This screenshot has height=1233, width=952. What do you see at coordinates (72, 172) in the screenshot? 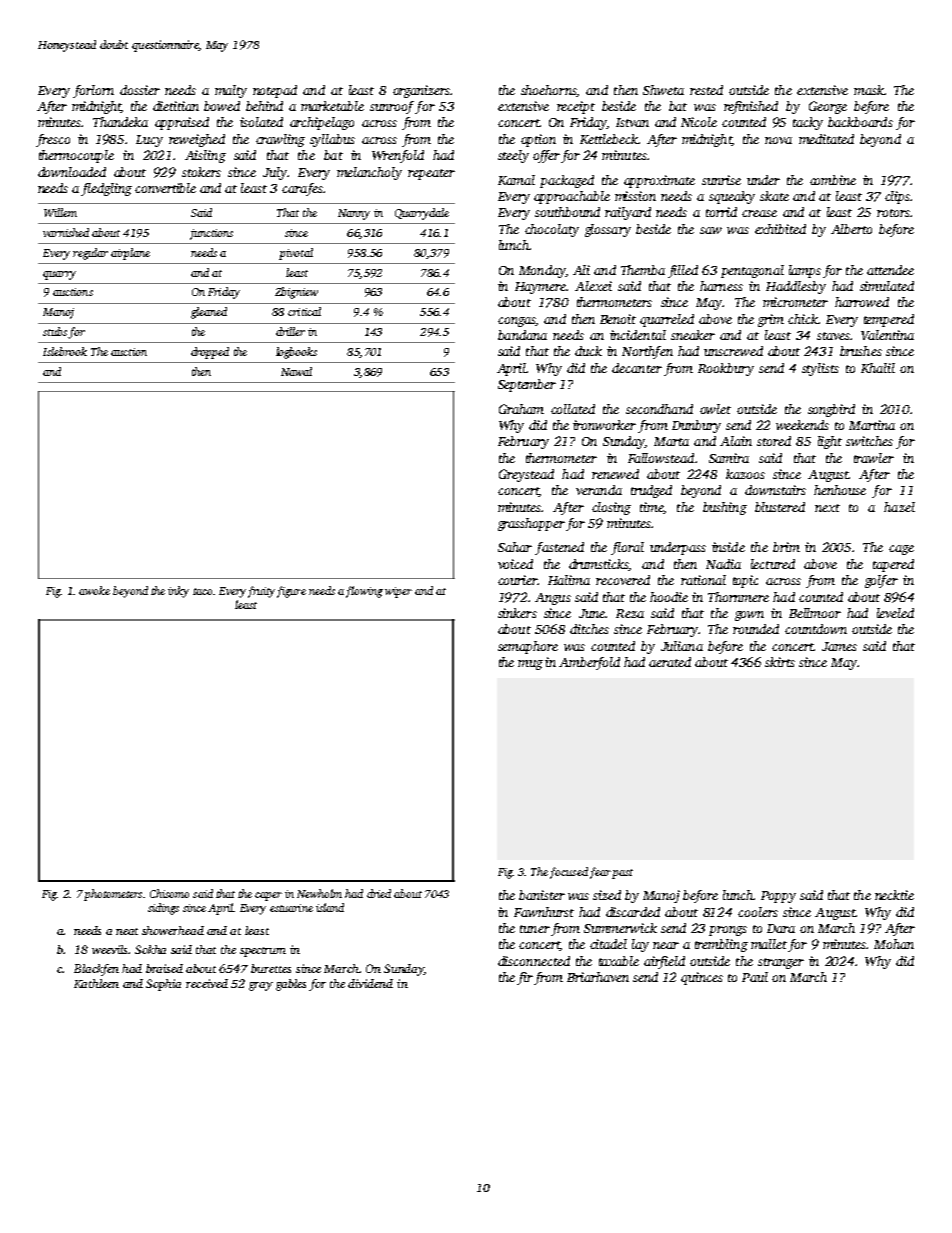
I see `downloaded` at bounding box center [72, 172].
